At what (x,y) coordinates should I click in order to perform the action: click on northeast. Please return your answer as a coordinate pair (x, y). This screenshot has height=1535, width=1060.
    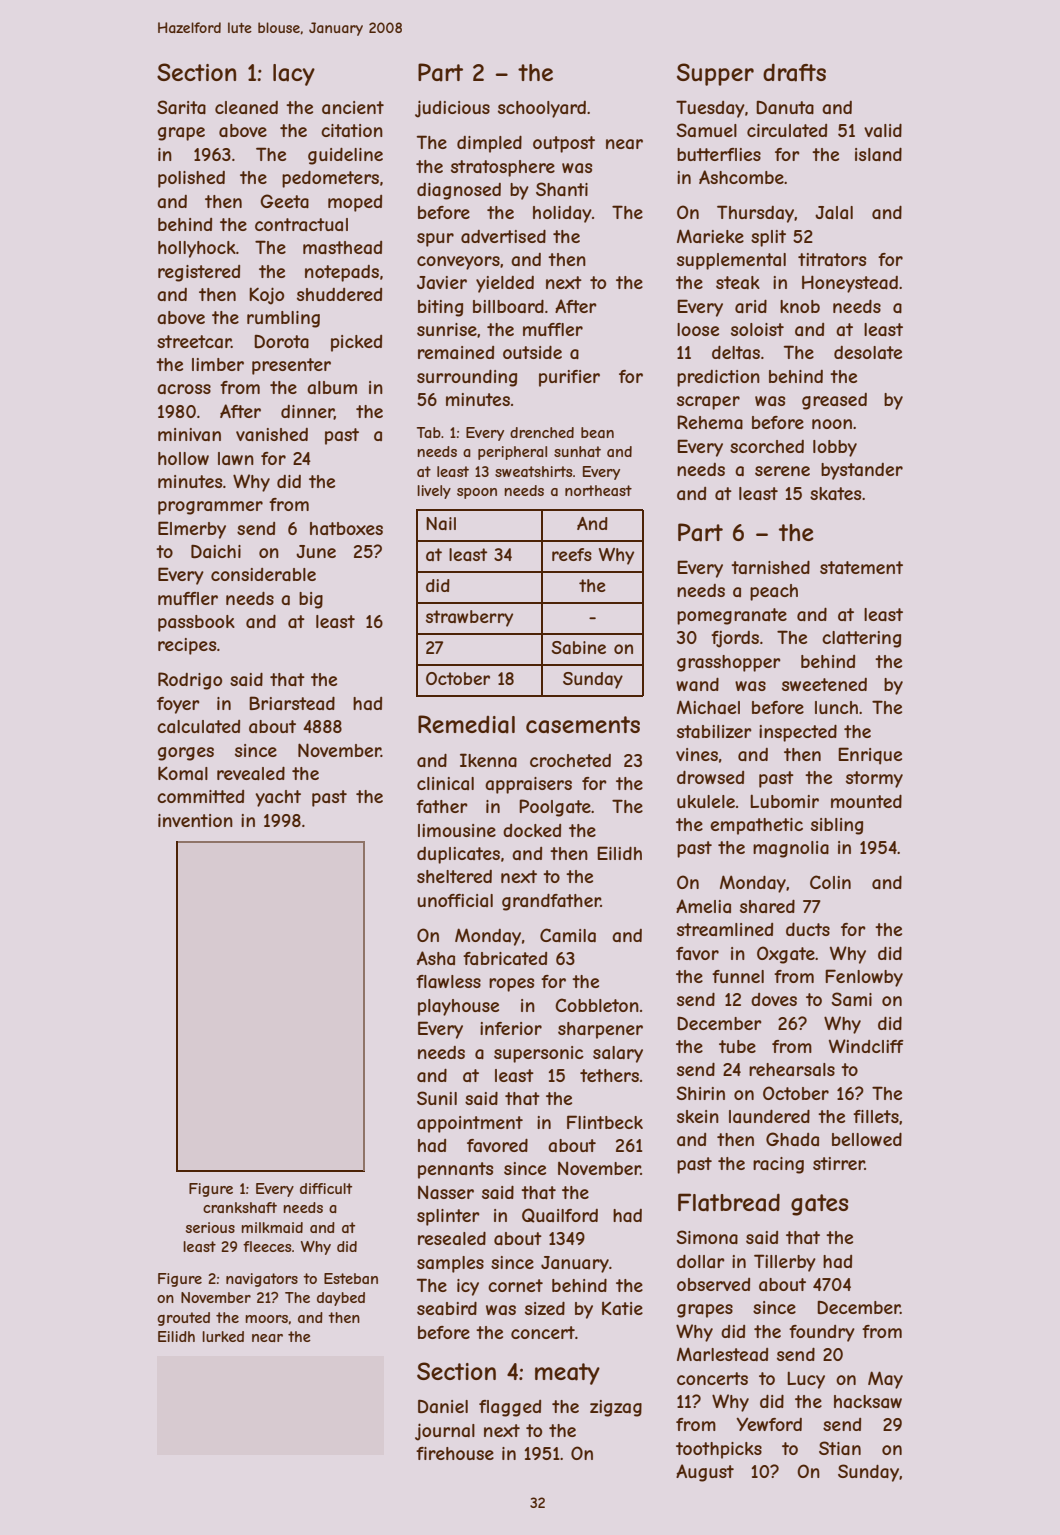
    Looking at the image, I should click on (598, 490).
